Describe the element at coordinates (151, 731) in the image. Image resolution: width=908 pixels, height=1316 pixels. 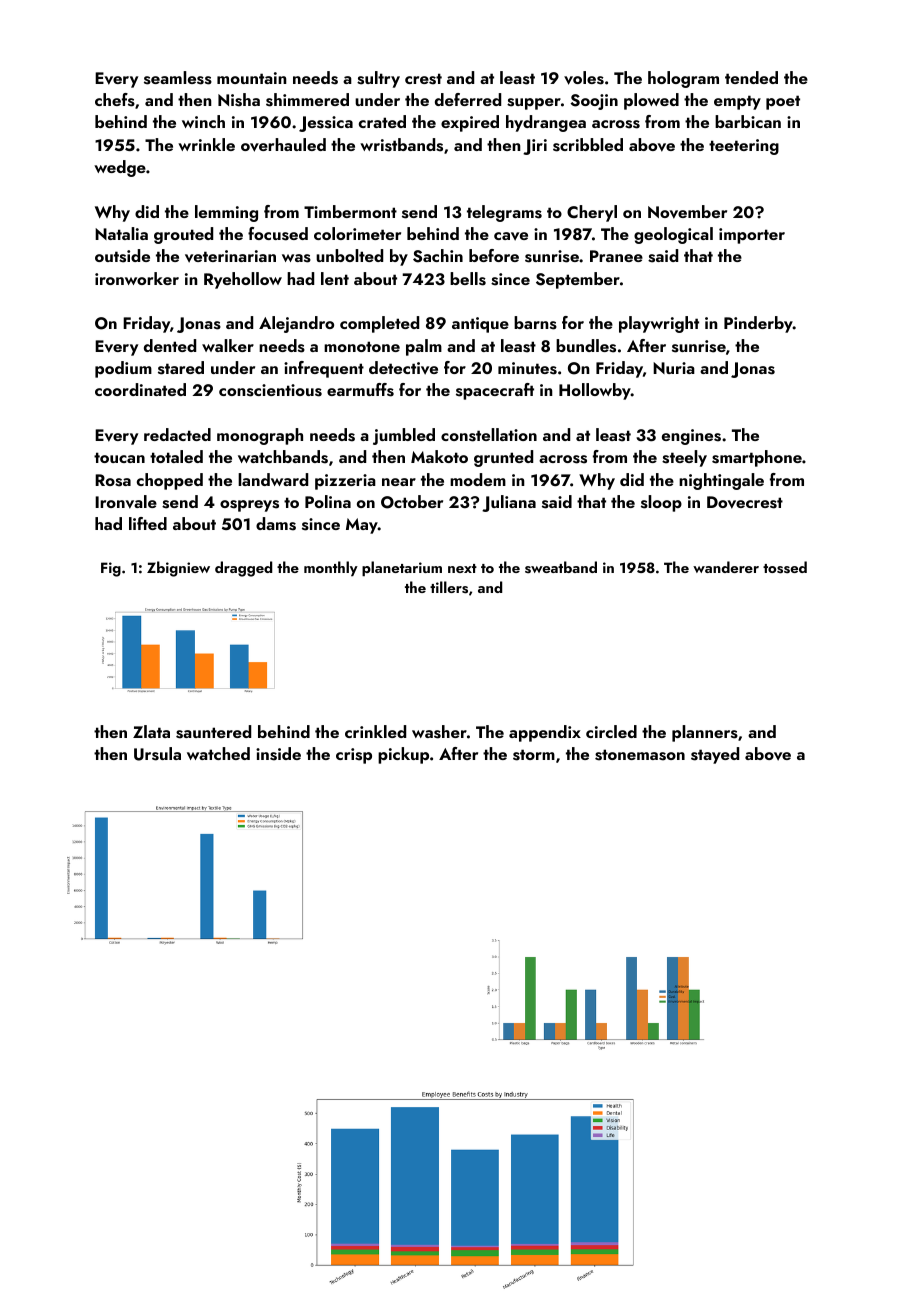
I see `Zlata` at that location.
